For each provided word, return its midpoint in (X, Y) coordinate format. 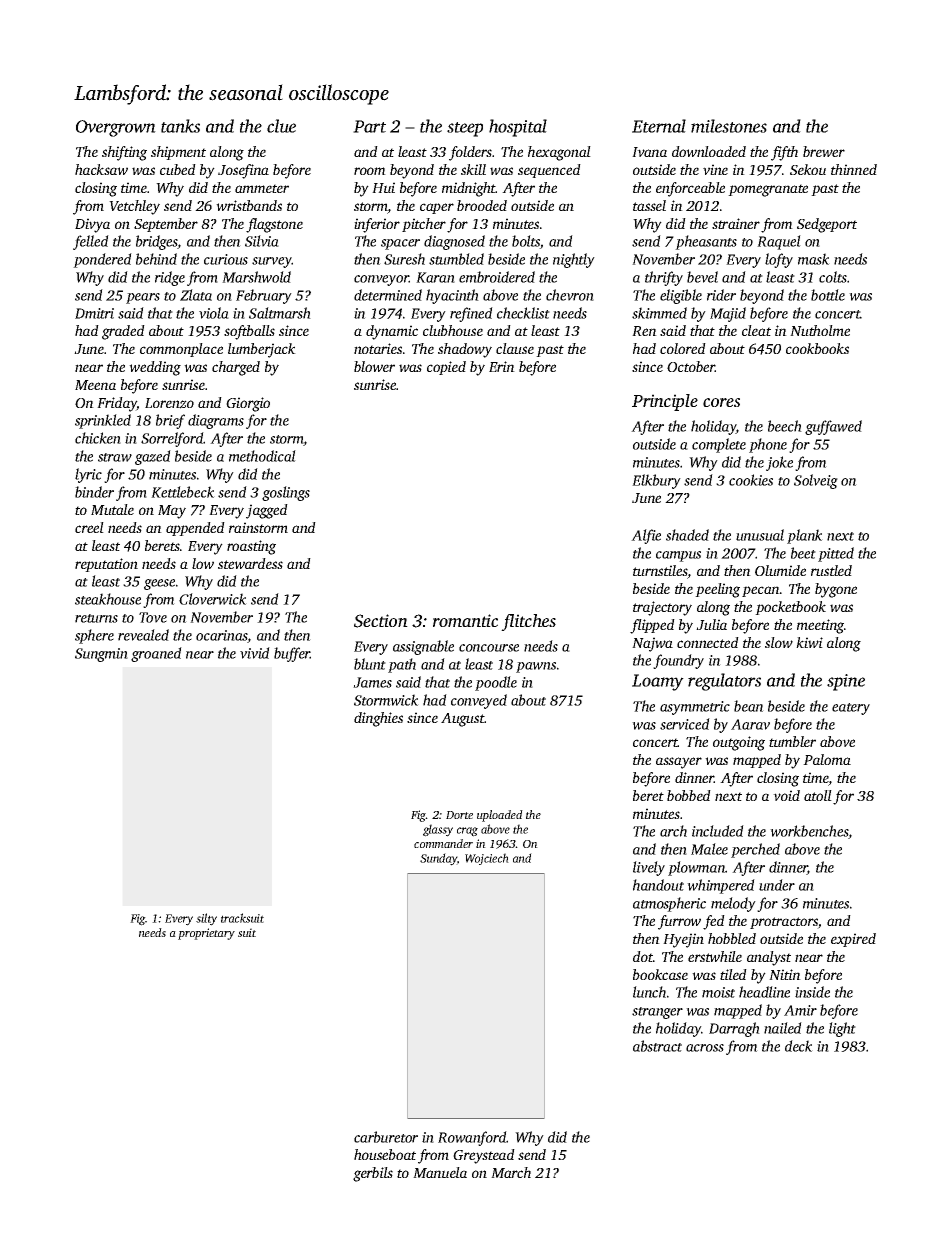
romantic (465, 620)
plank (805, 536)
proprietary (206, 934)
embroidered (497, 277)
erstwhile (715, 956)
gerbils (373, 1174)
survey (272, 262)
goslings (286, 493)
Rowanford (472, 1138)
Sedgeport (827, 225)
